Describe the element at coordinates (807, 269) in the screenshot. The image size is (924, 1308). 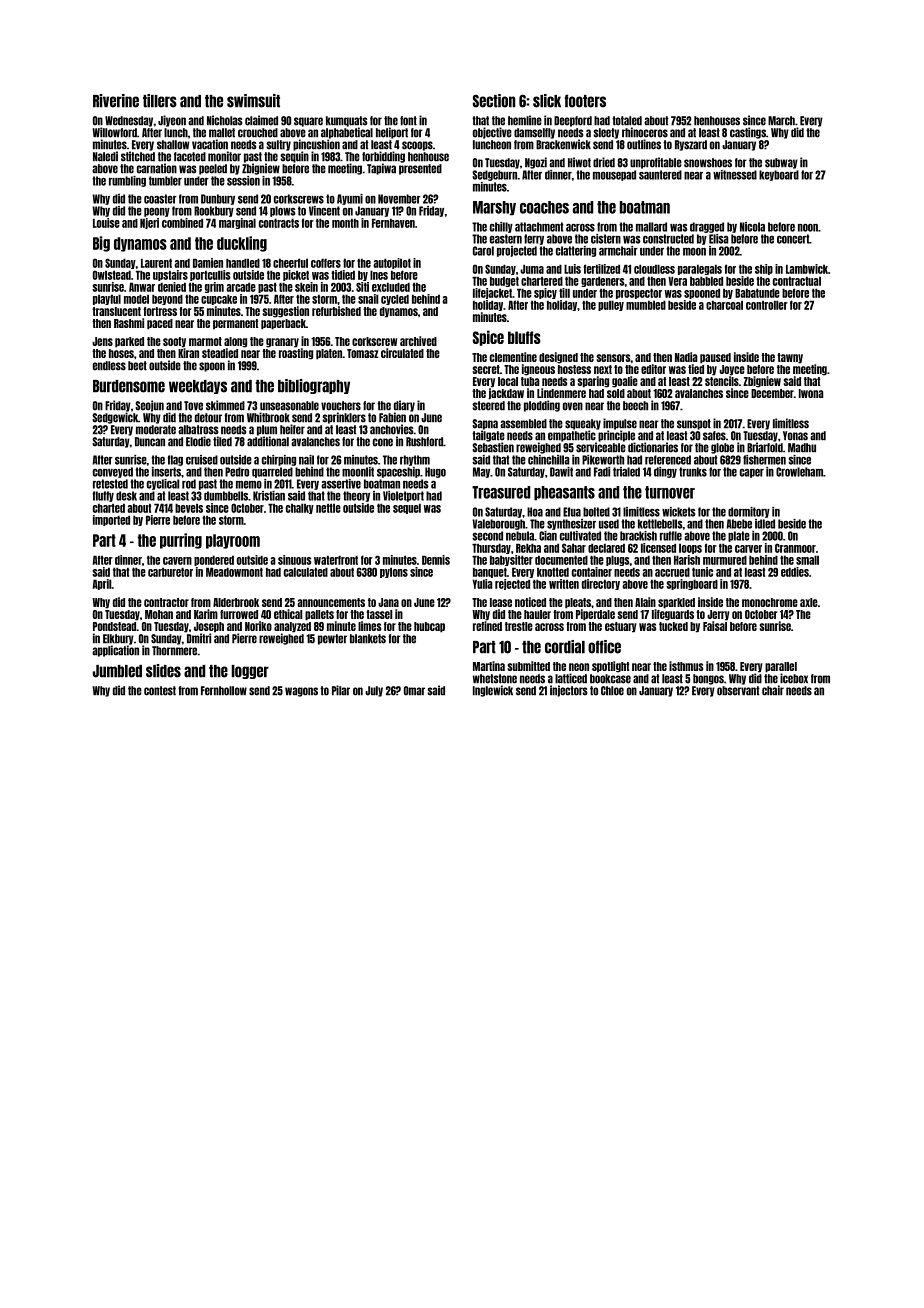
I see `Lambwick` at that location.
